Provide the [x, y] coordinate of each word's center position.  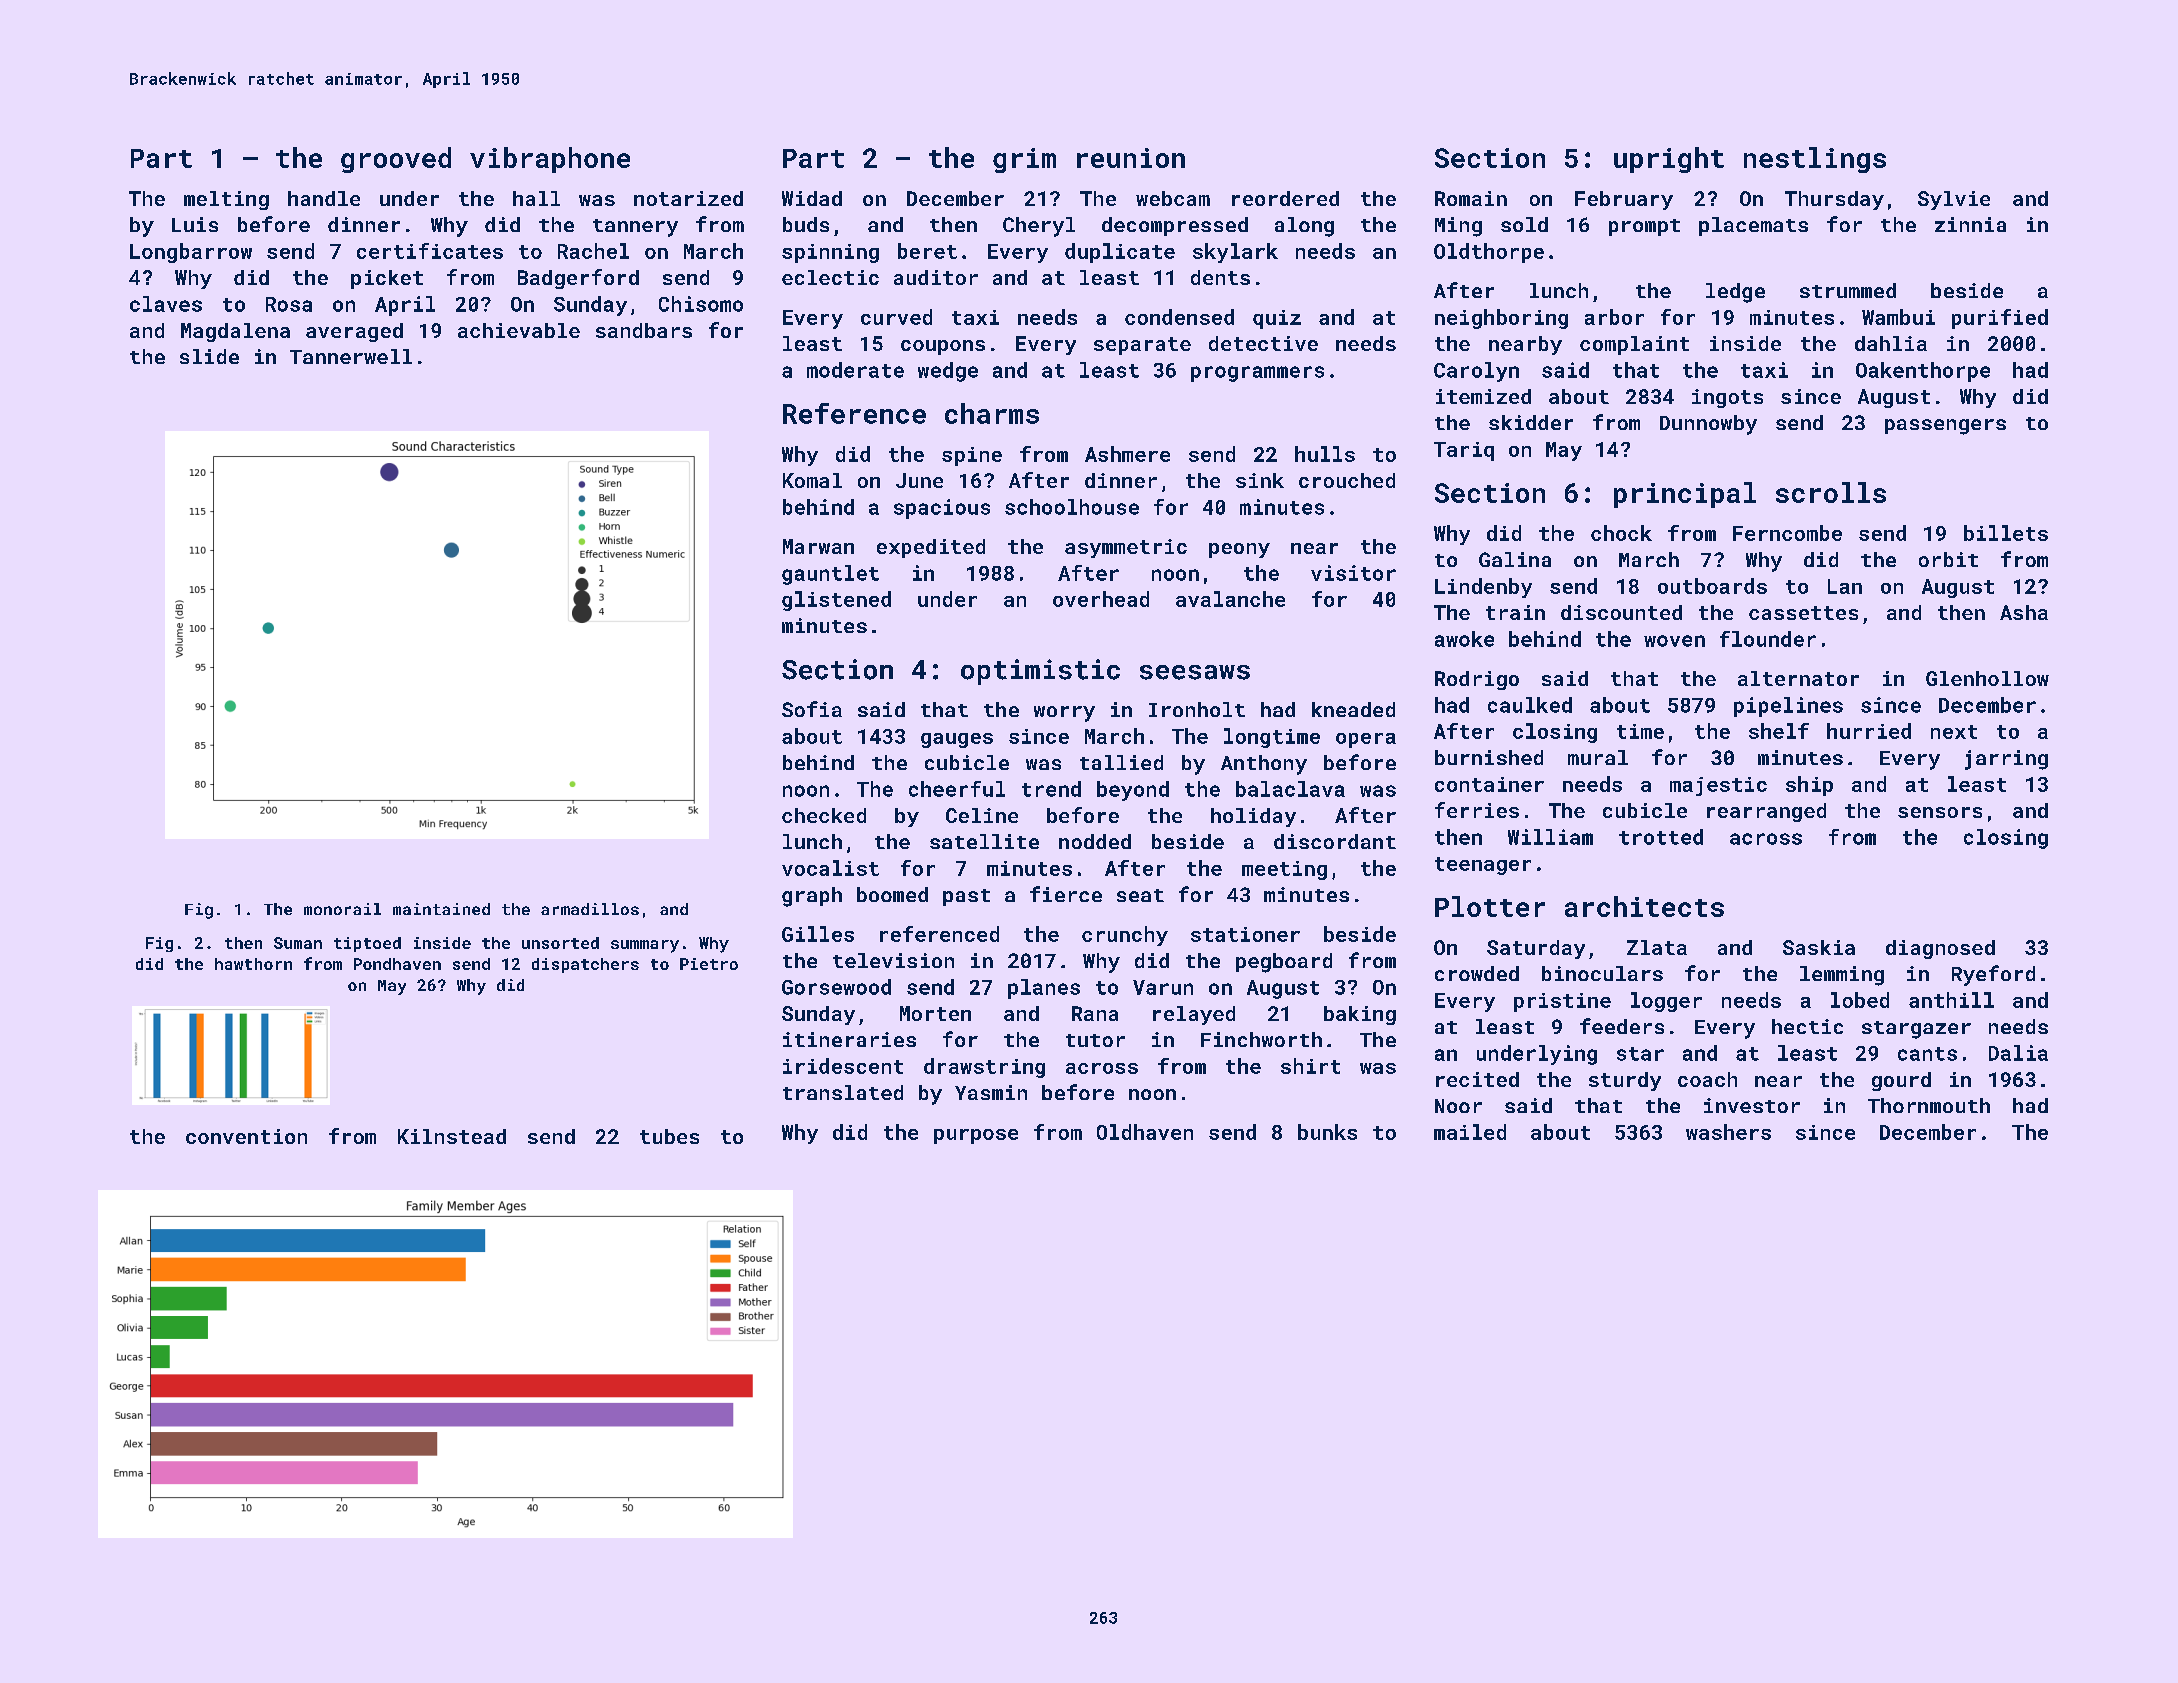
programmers [1257, 374]
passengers [1945, 427]
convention [246, 1136]
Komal [812, 480]
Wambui [1898, 317]
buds [806, 224]
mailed [1470, 1132]
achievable [519, 330]
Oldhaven [1145, 1132]
